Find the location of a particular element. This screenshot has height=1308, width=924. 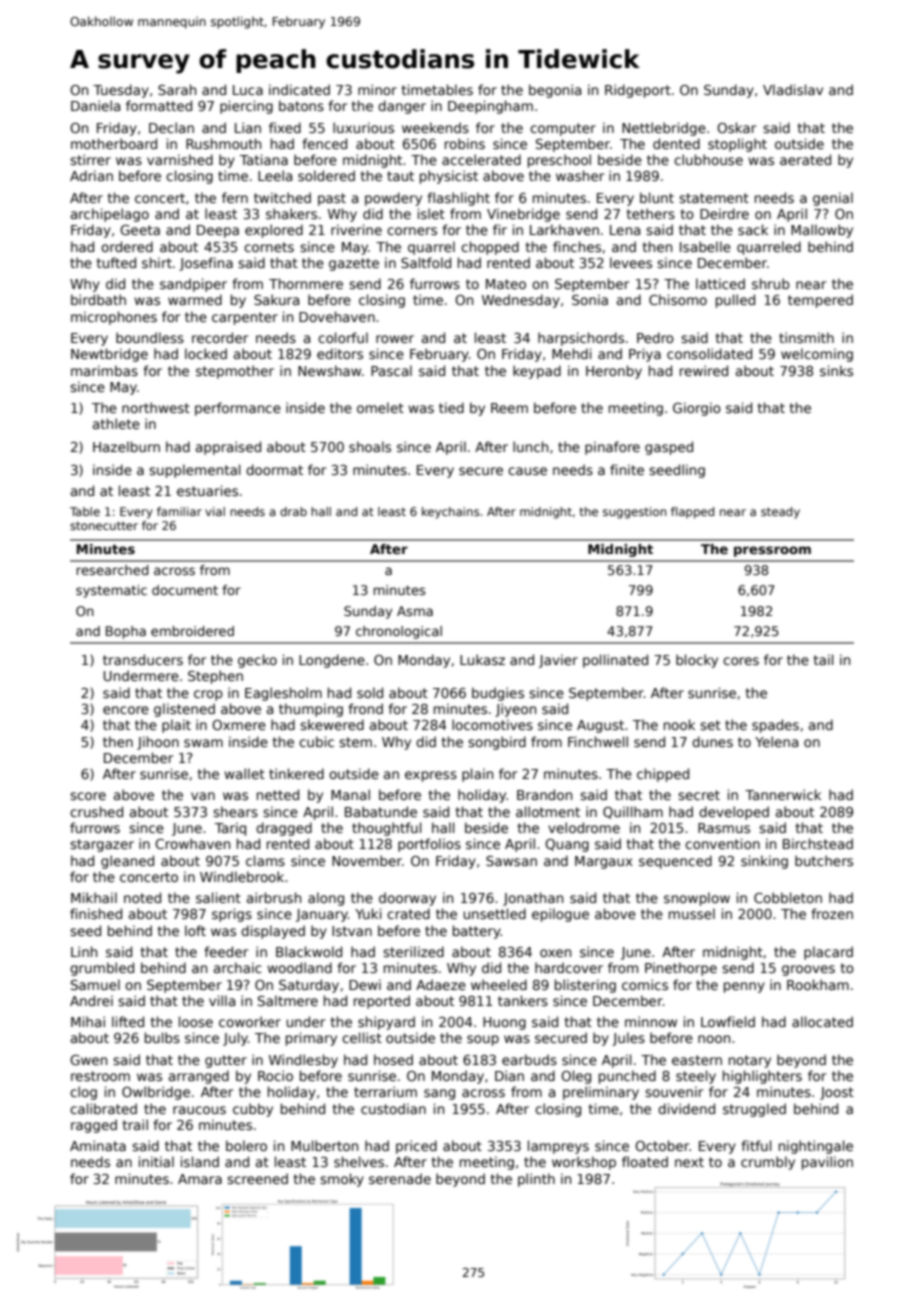

begonia is located at coordinates (555, 91).
